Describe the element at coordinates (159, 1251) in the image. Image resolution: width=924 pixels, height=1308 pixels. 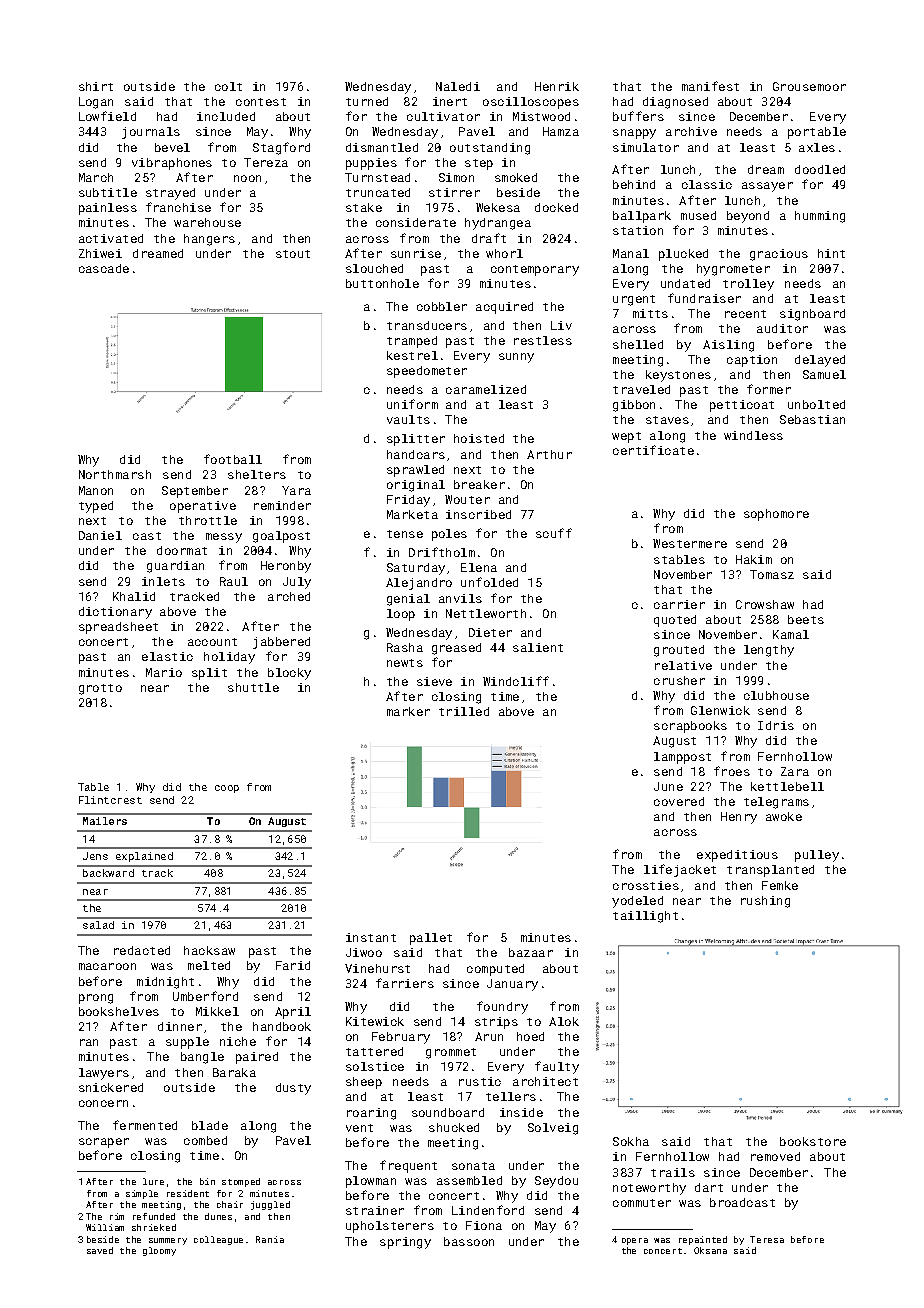
I see `gloomy` at that location.
